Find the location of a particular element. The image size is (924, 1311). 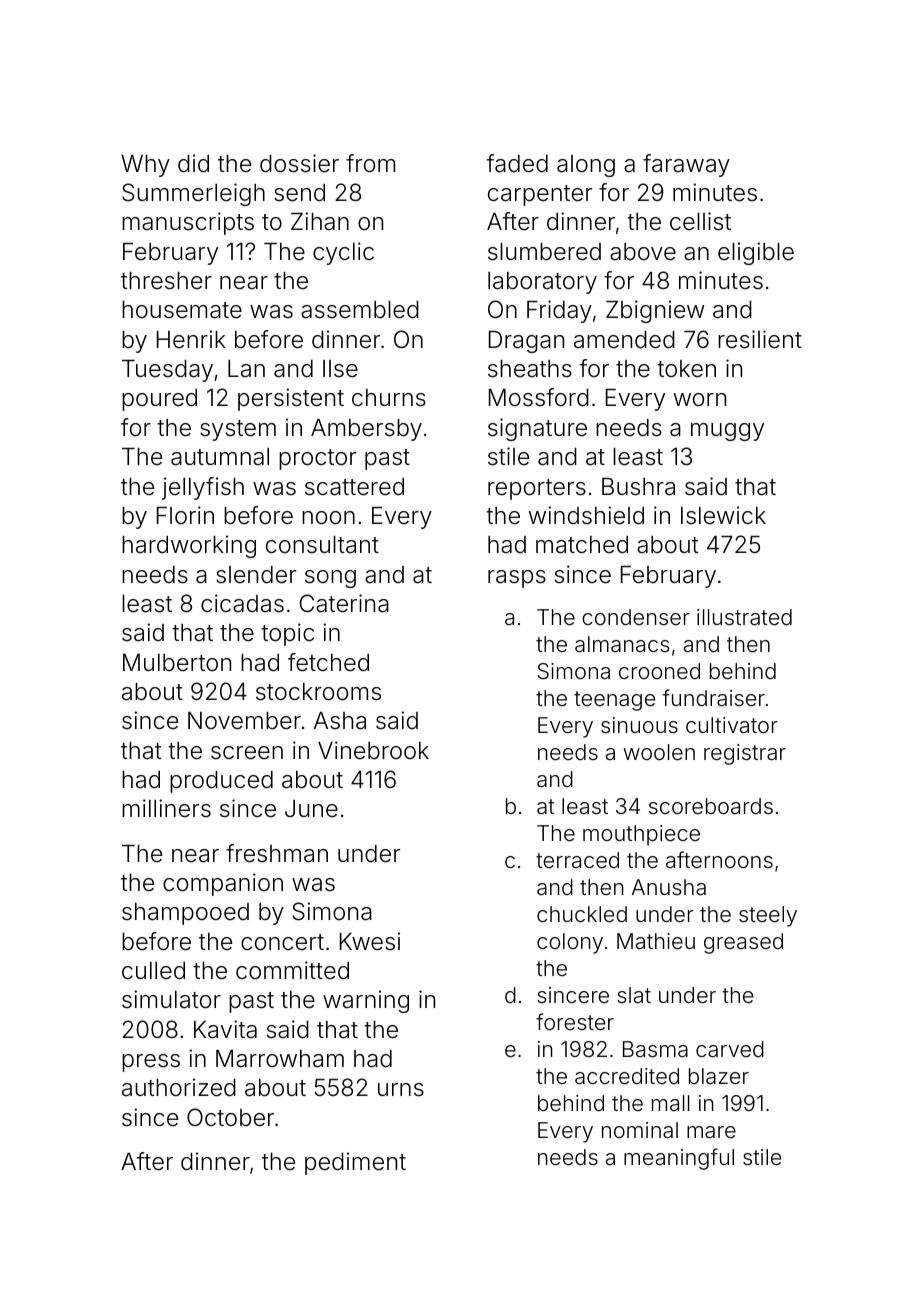

Kwesi is located at coordinates (370, 941).
